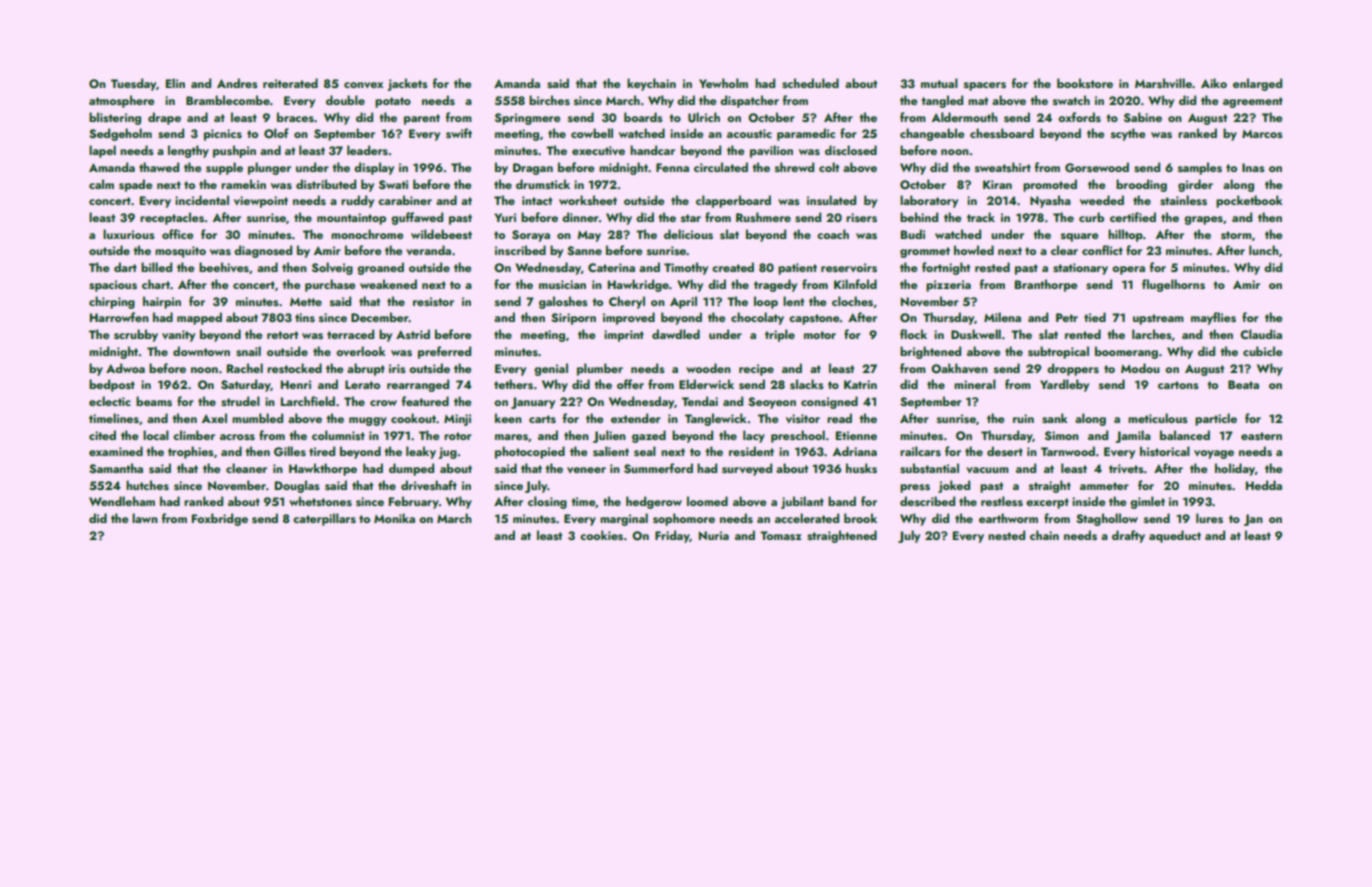 The height and width of the document is (887, 1372). What do you see at coordinates (248, 351) in the document?
I see `snail` at bounding box center [248, 351].
